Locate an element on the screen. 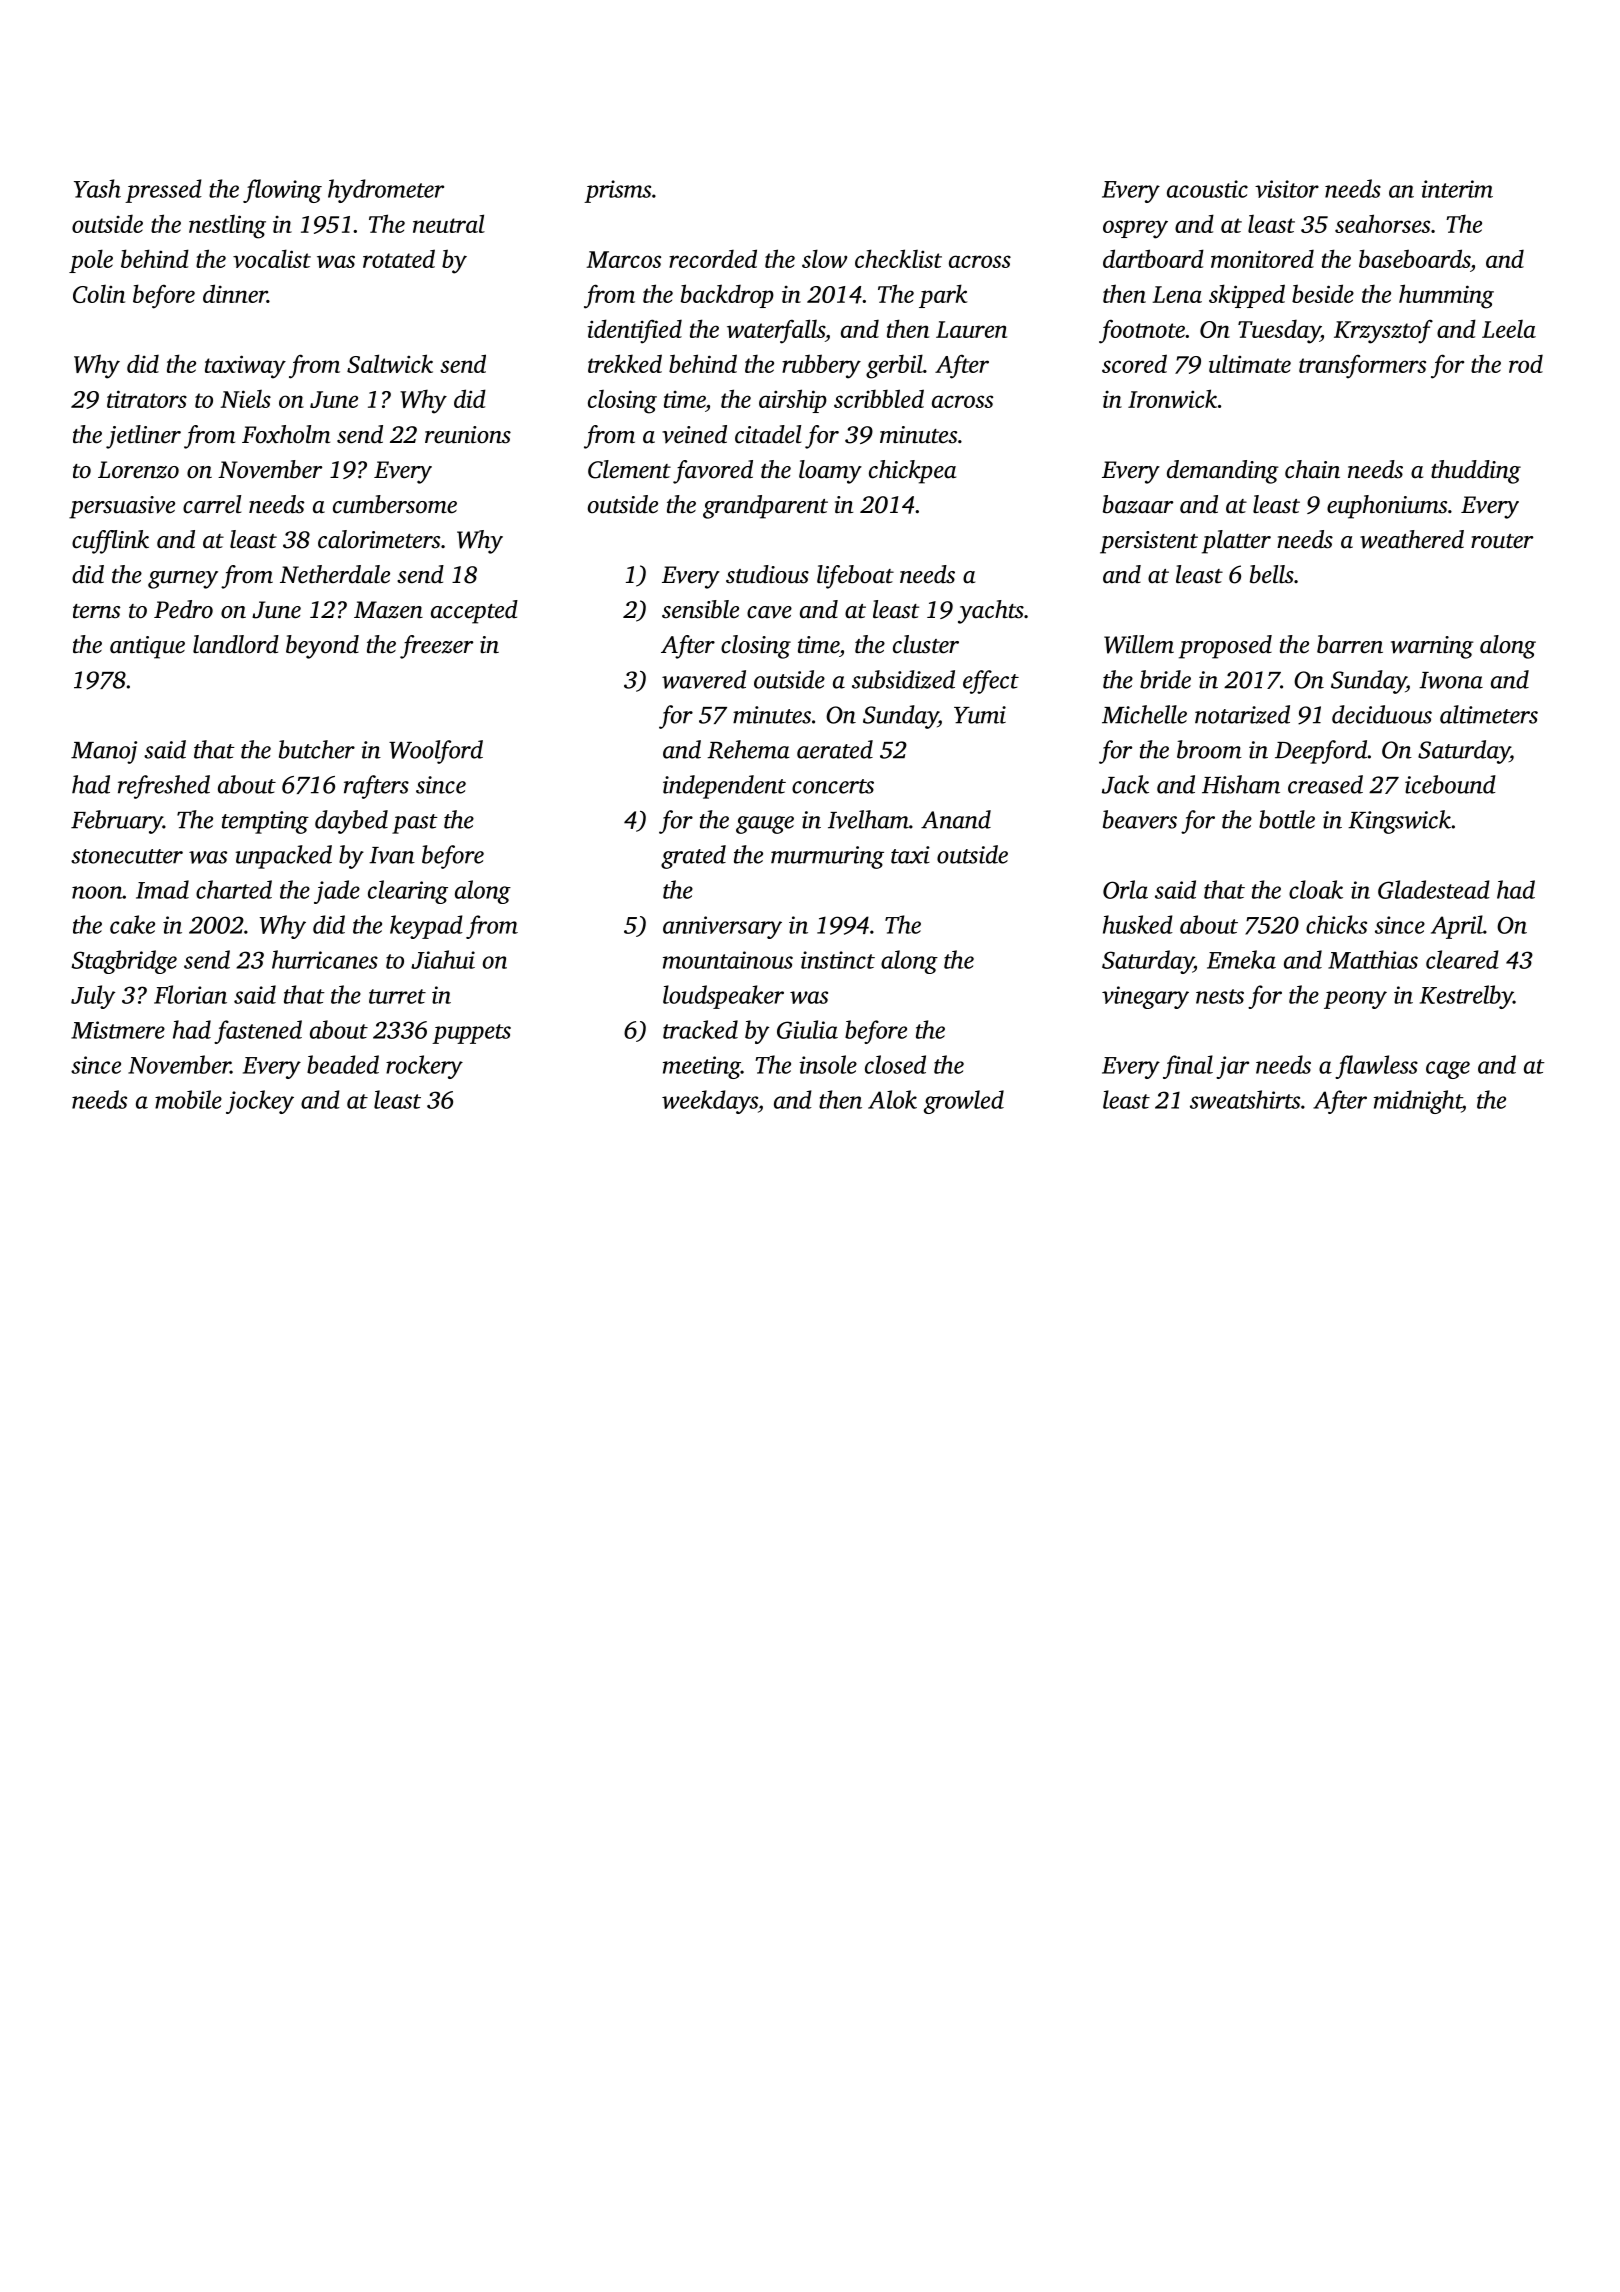  Marcos is located at coordinates (623, 259).
